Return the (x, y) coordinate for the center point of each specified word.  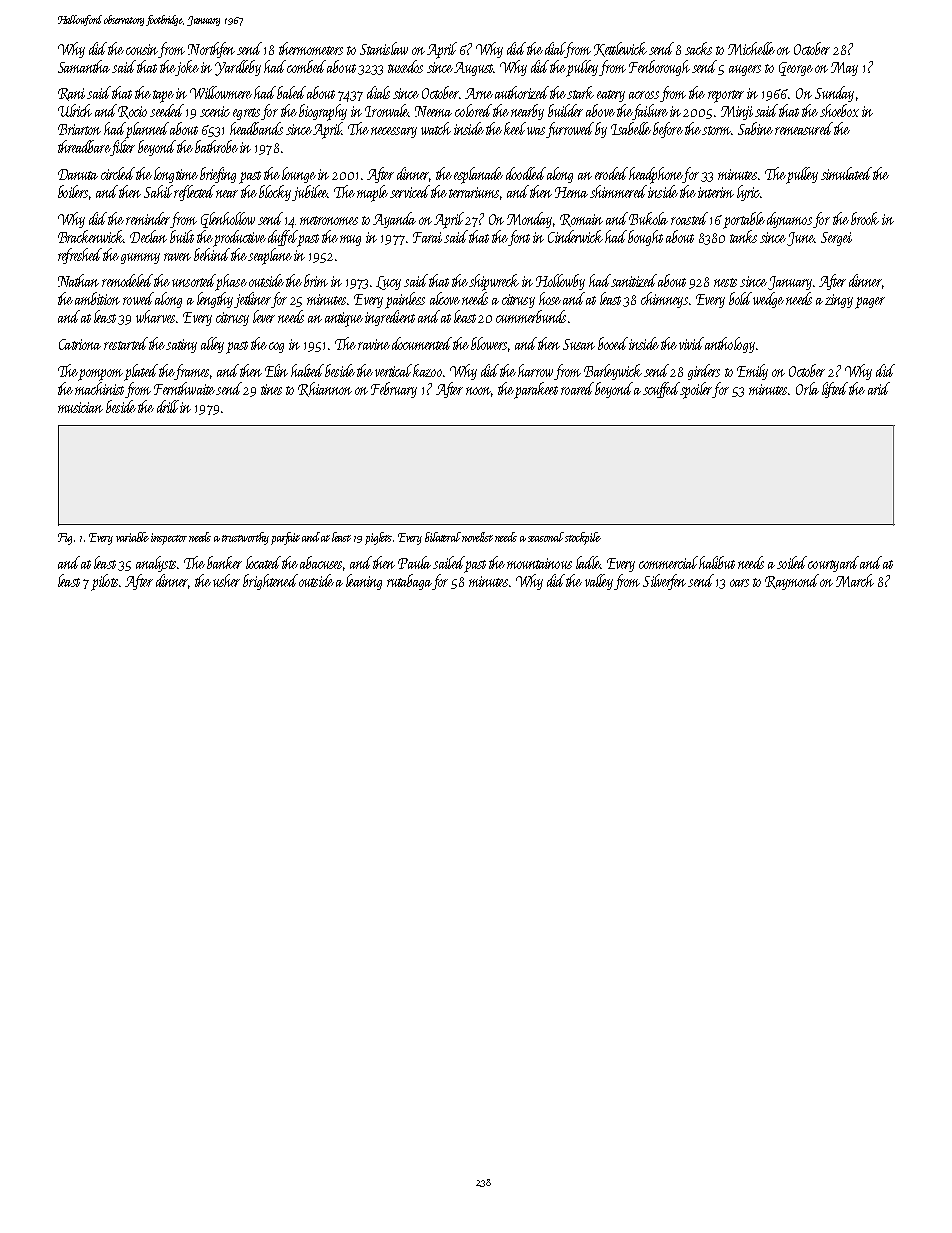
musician (80, 407)
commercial (668, 562)
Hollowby (560, 282)
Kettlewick (620, 49)
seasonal (546, 537)
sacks (698, 48)
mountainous (539, 563)
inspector (169, 539)
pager (870, 303)
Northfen (211, 50)
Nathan (78, 280)
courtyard (833, 564)
